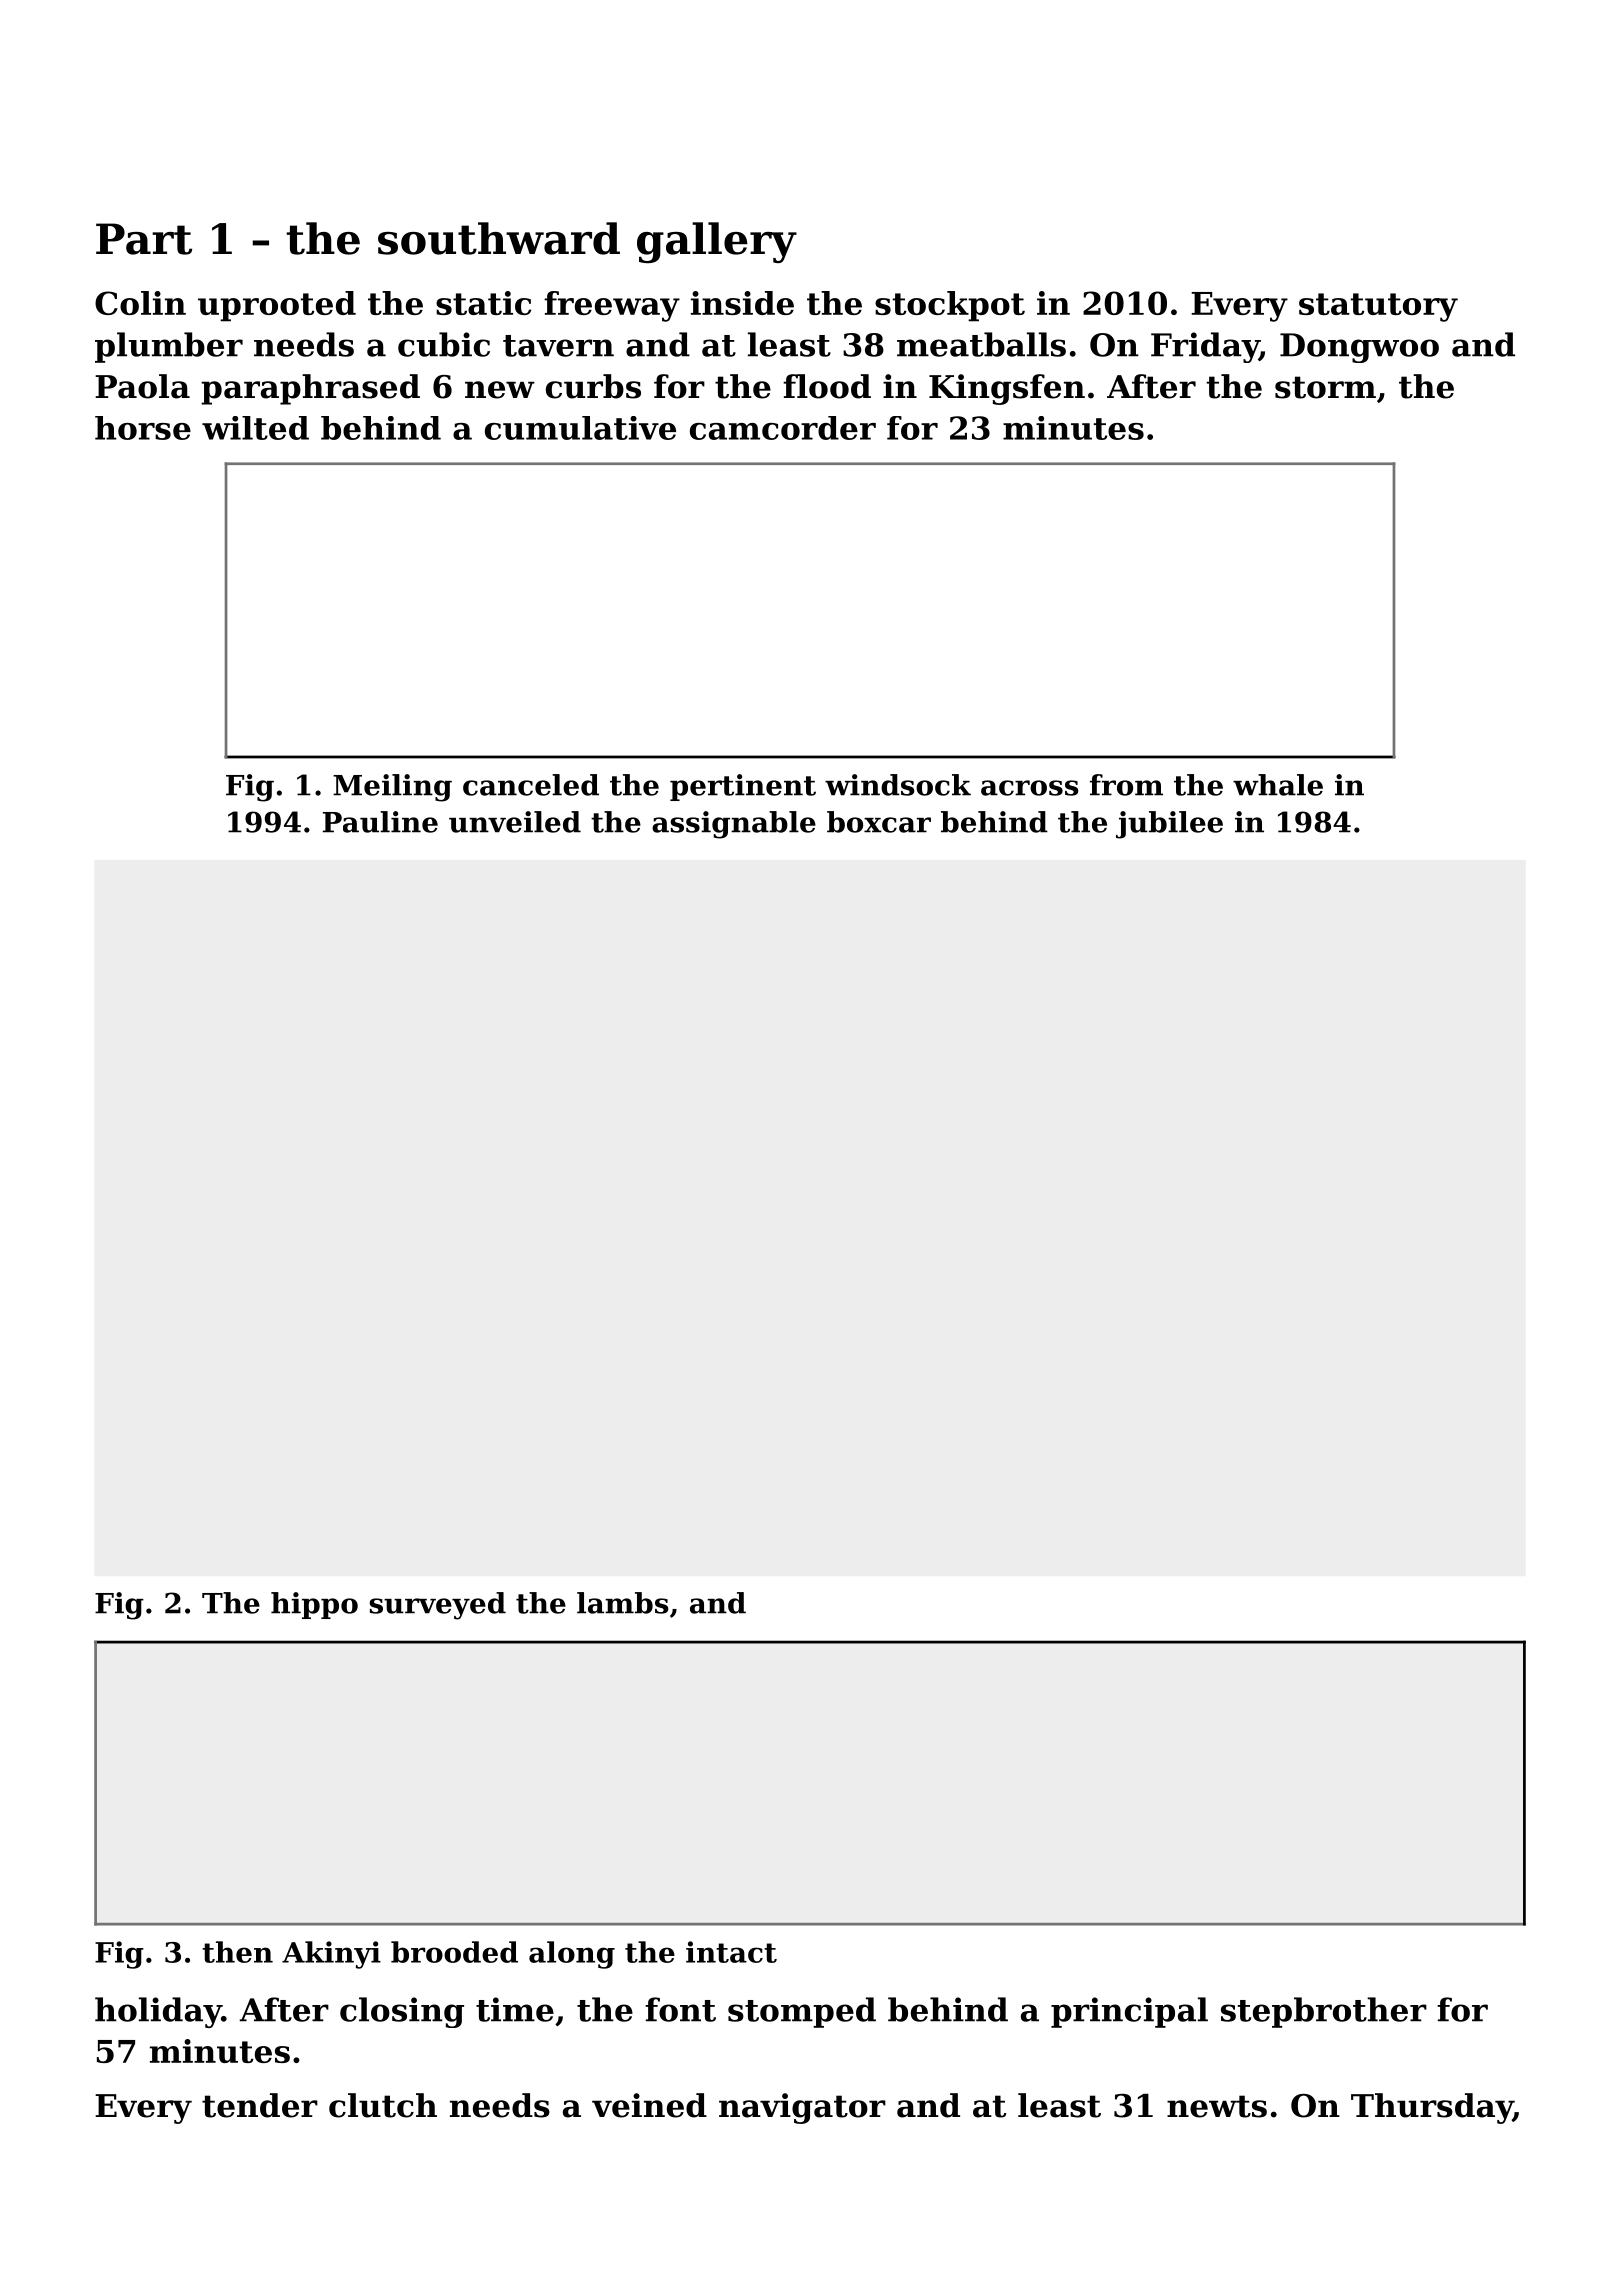  What do you see at coordinates (1205, 347) in the image?
I see `Friday` at bounding box center [1205, 347].
